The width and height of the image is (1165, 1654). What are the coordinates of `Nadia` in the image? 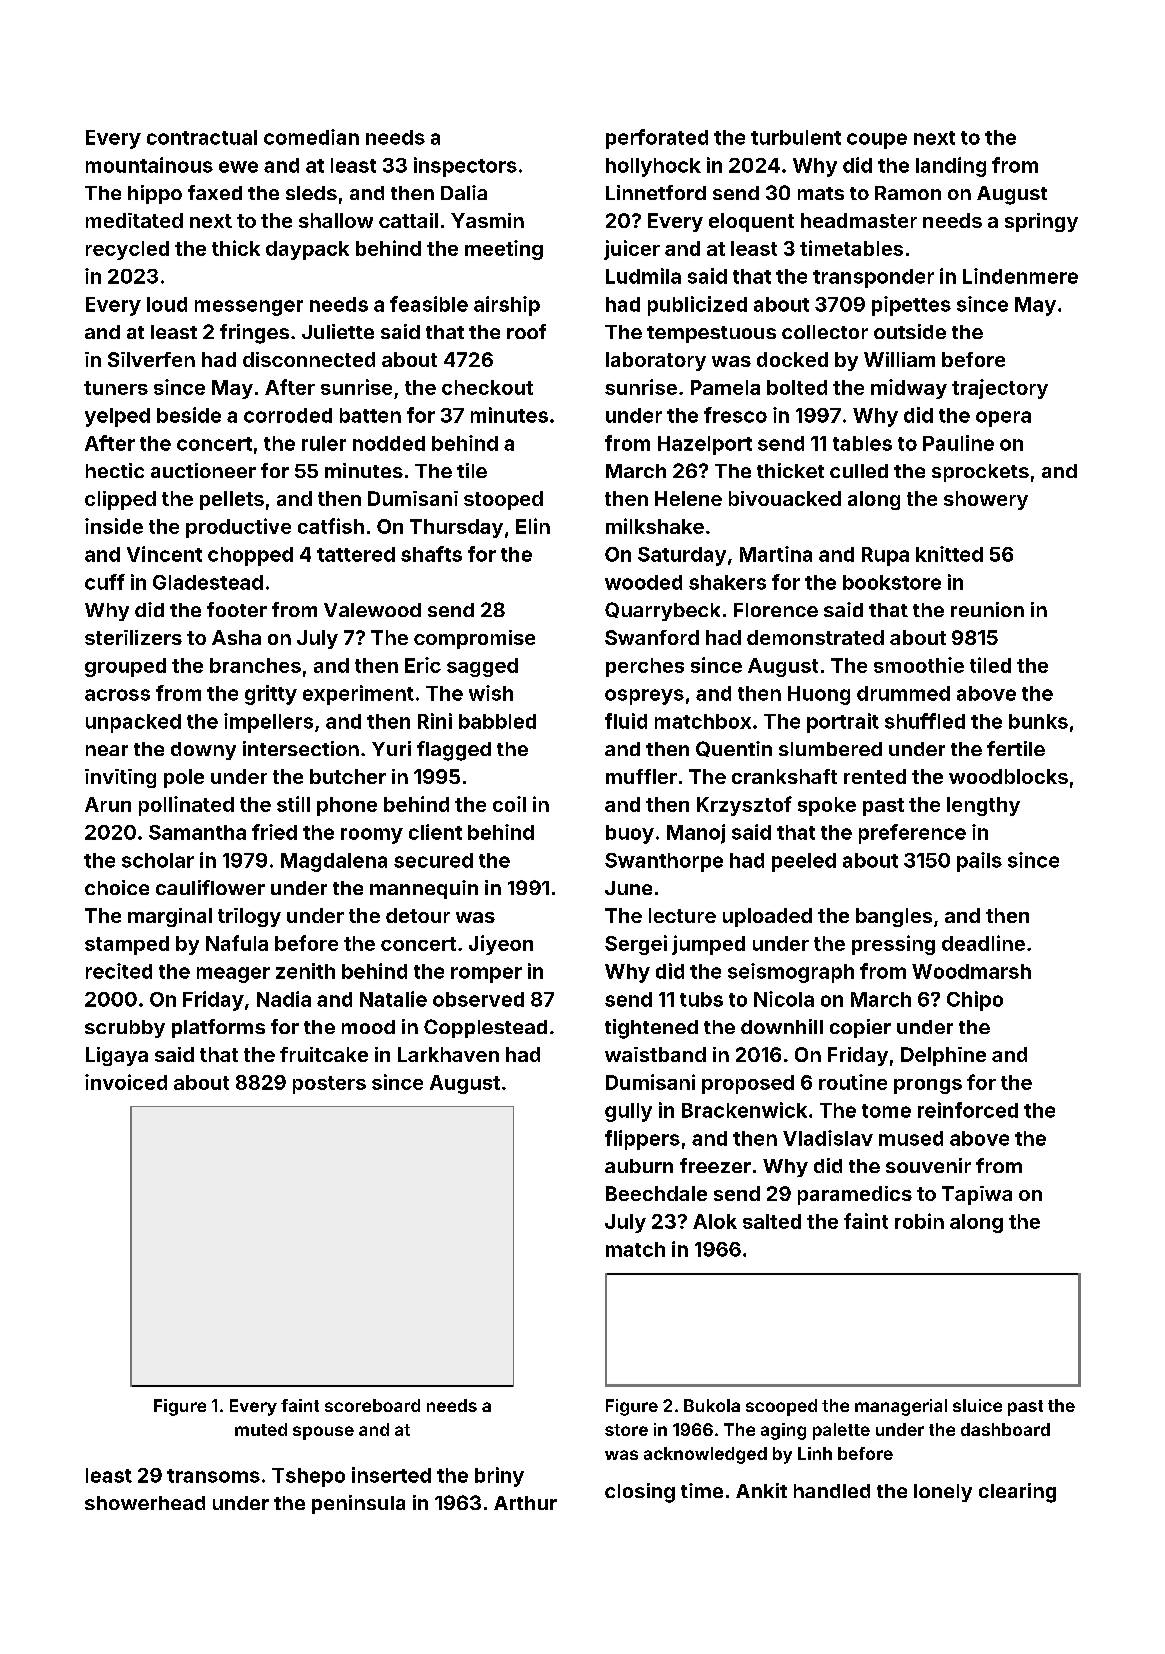 It's located at (284, 999).
